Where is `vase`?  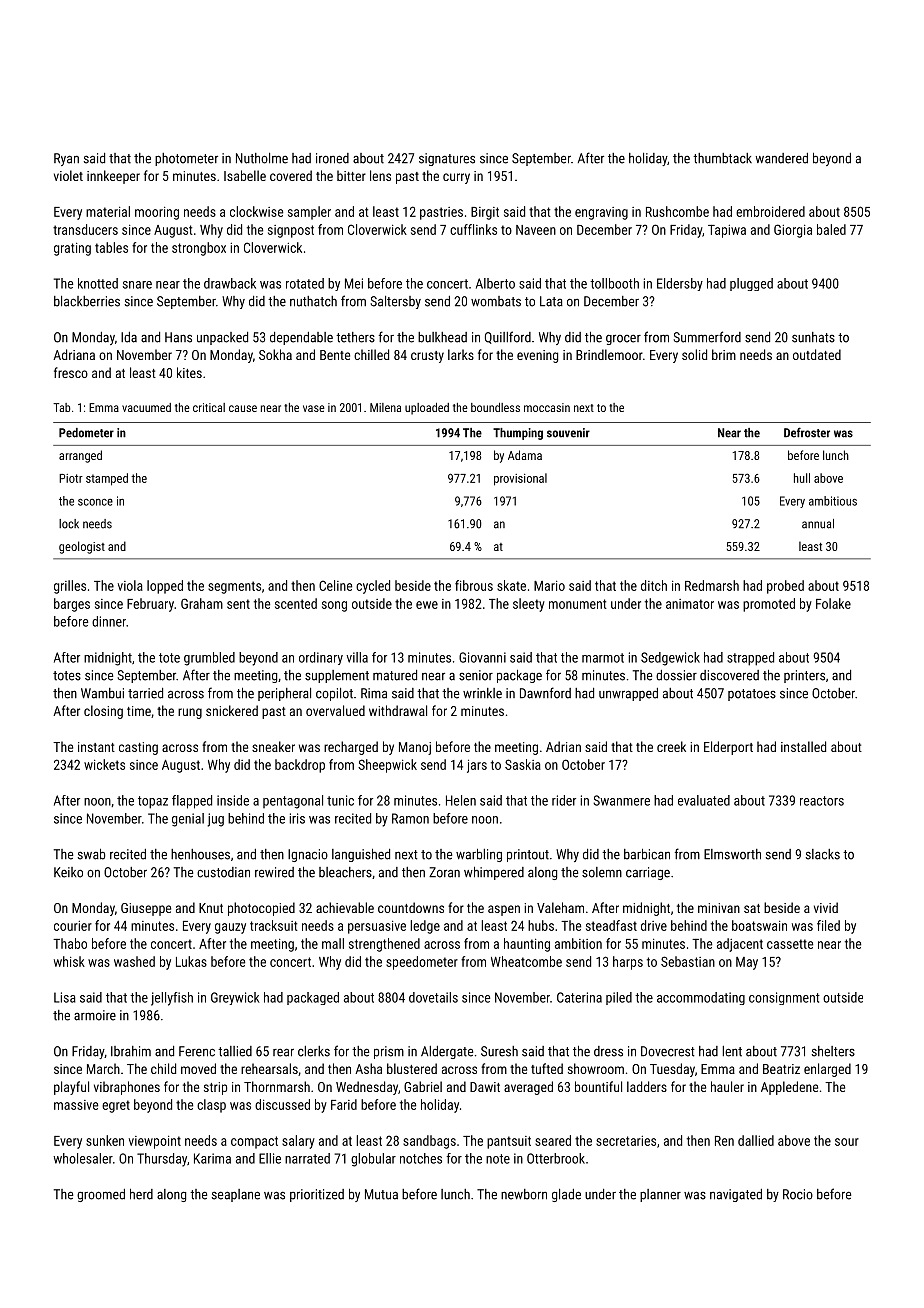
vase is located at coordinates (314, 408).
